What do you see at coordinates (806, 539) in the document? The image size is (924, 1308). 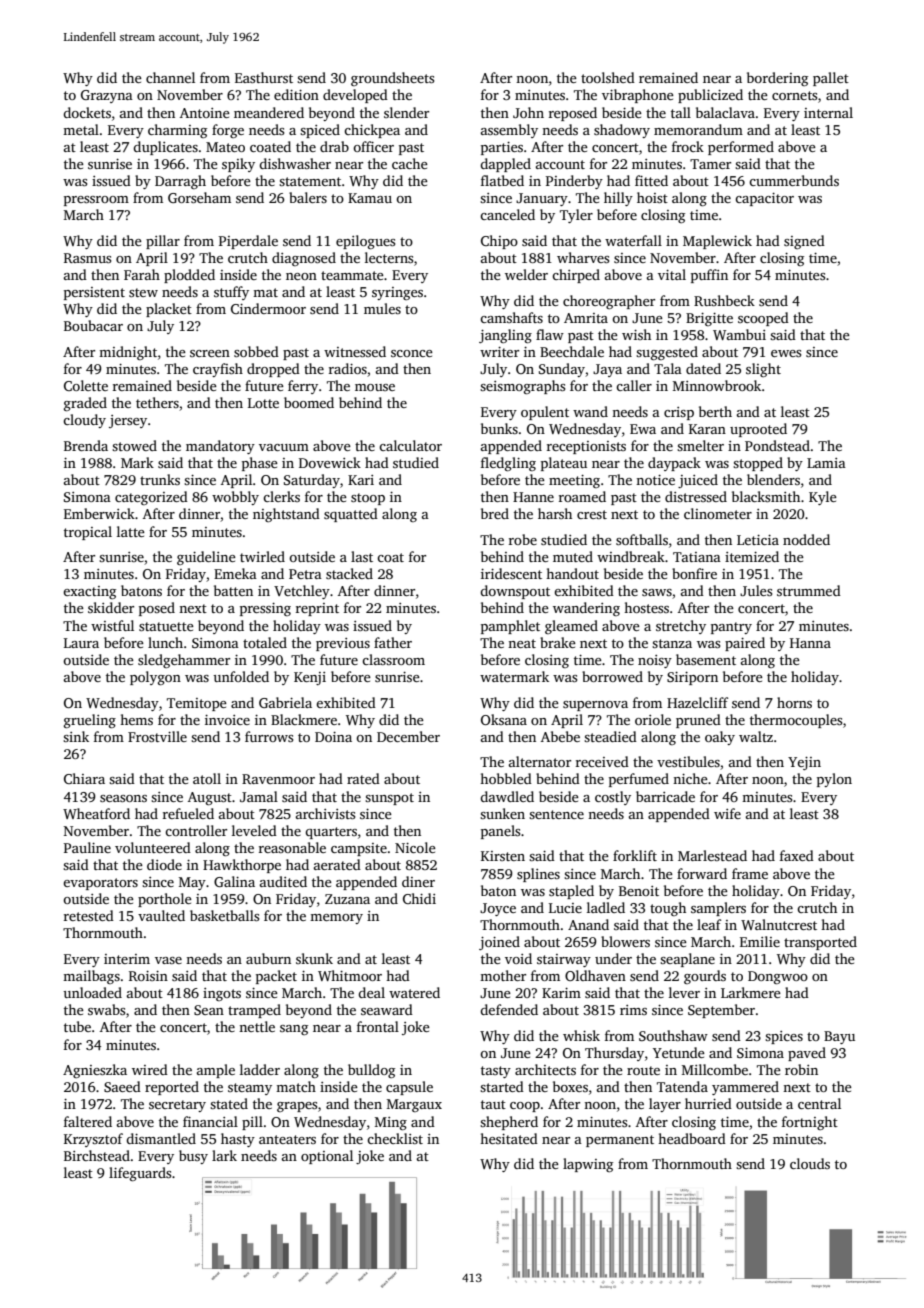 I see `nodded` at bounding box center [806, 539].
